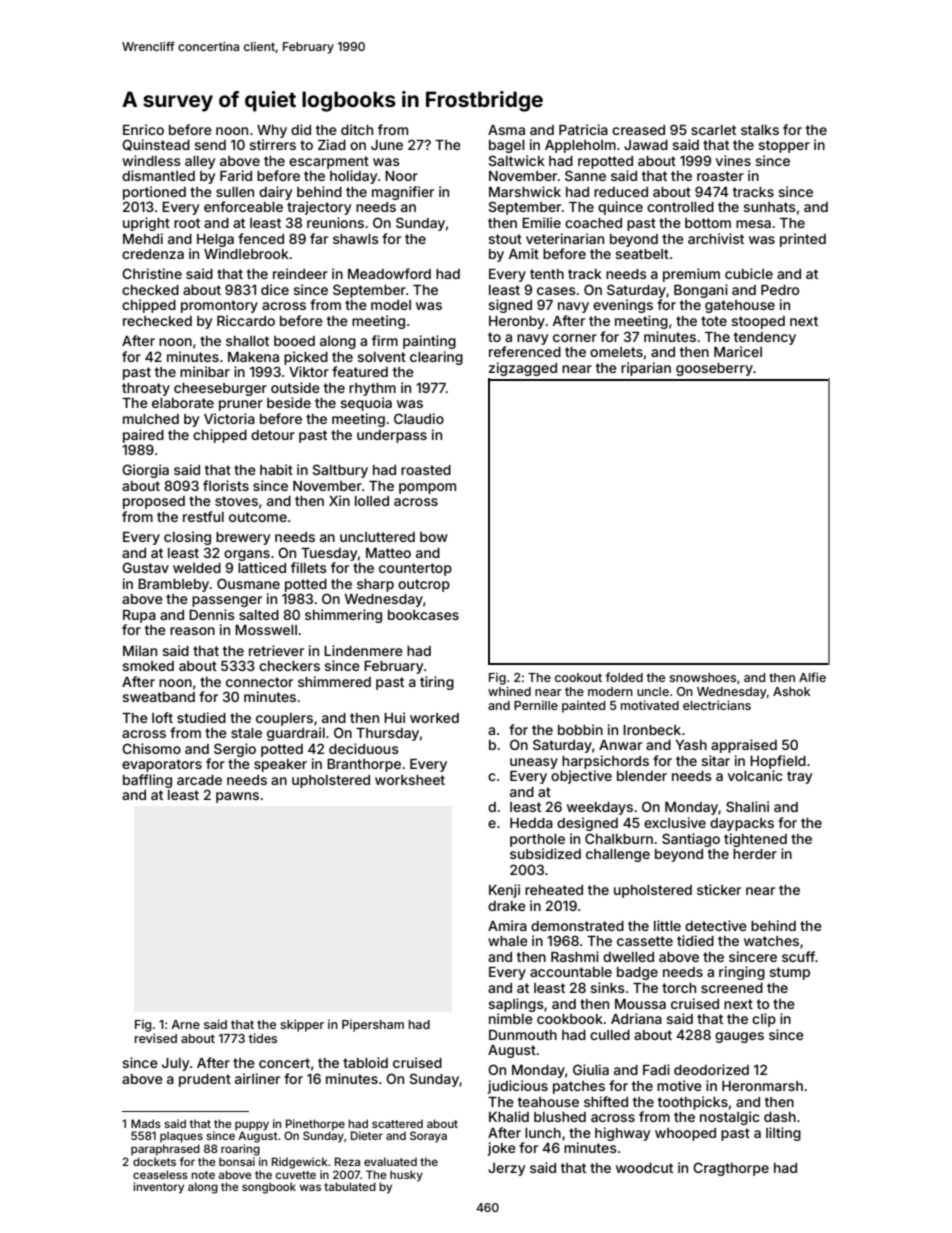  What do you see at coordinates (760, 130) in the page?
I see `stalks` at bounding box center [760, 130].
